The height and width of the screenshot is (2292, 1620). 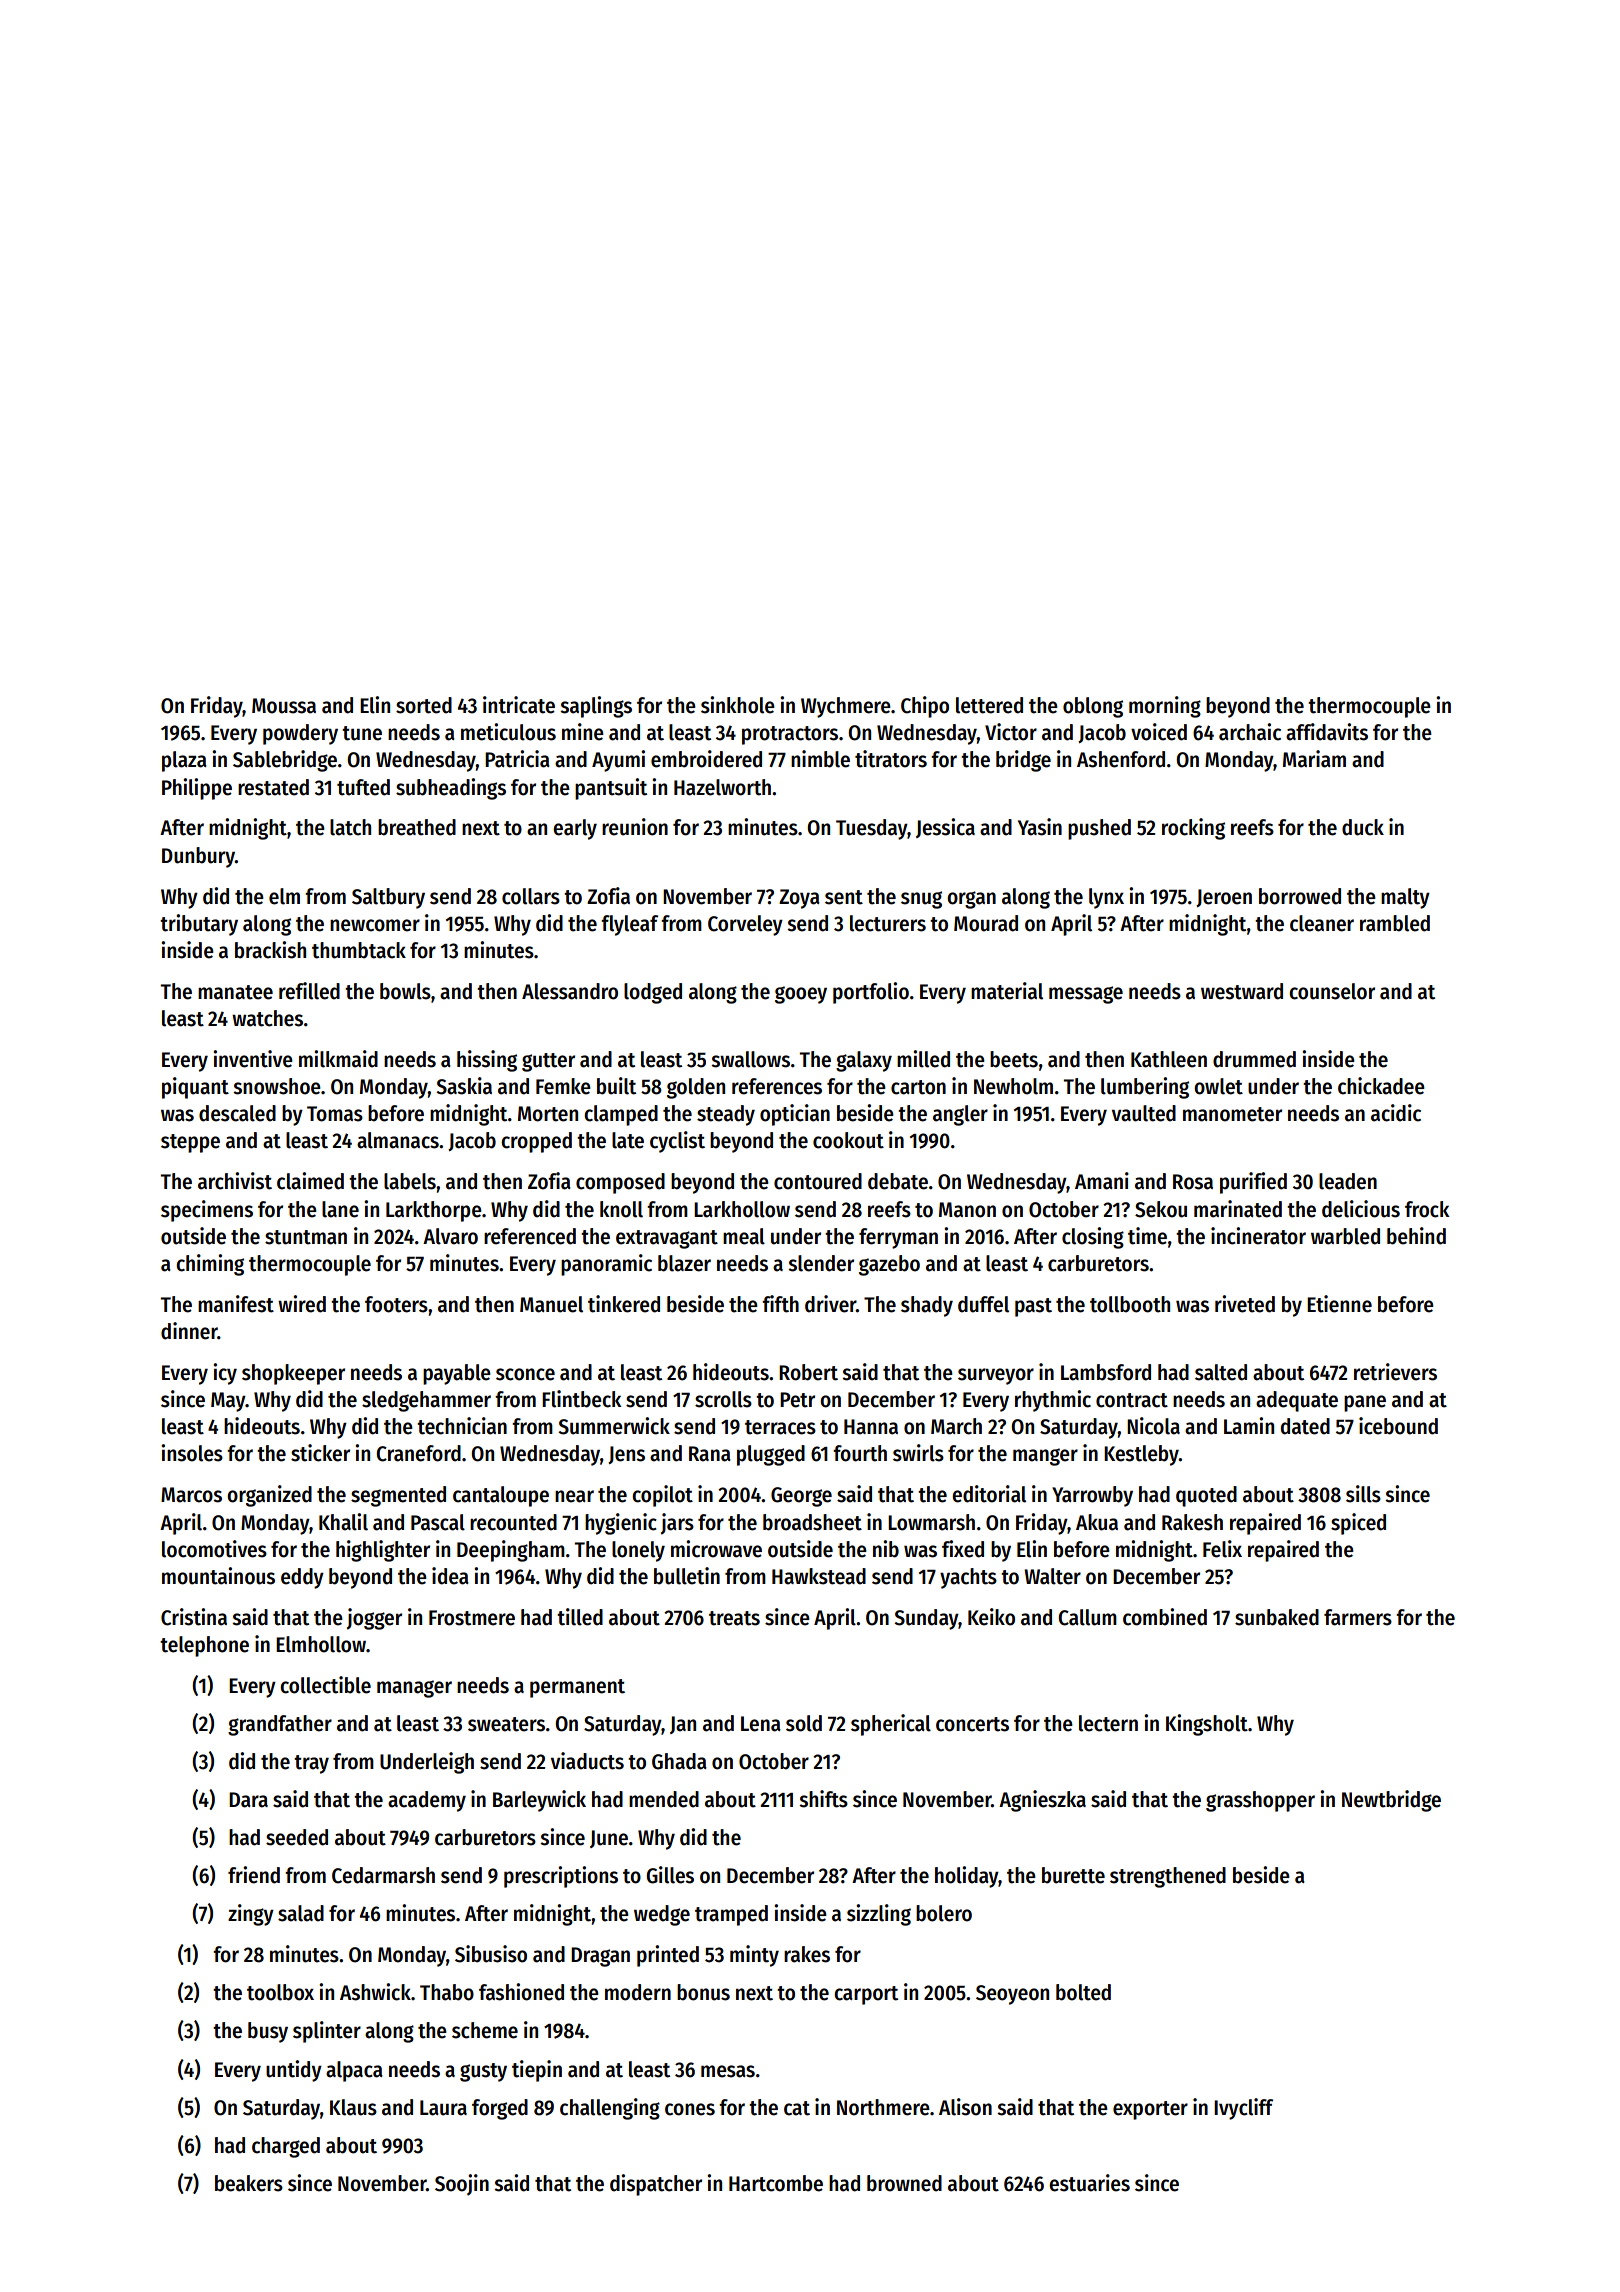 I want to click on shopkeeper, so click(x=293, y=1374).
